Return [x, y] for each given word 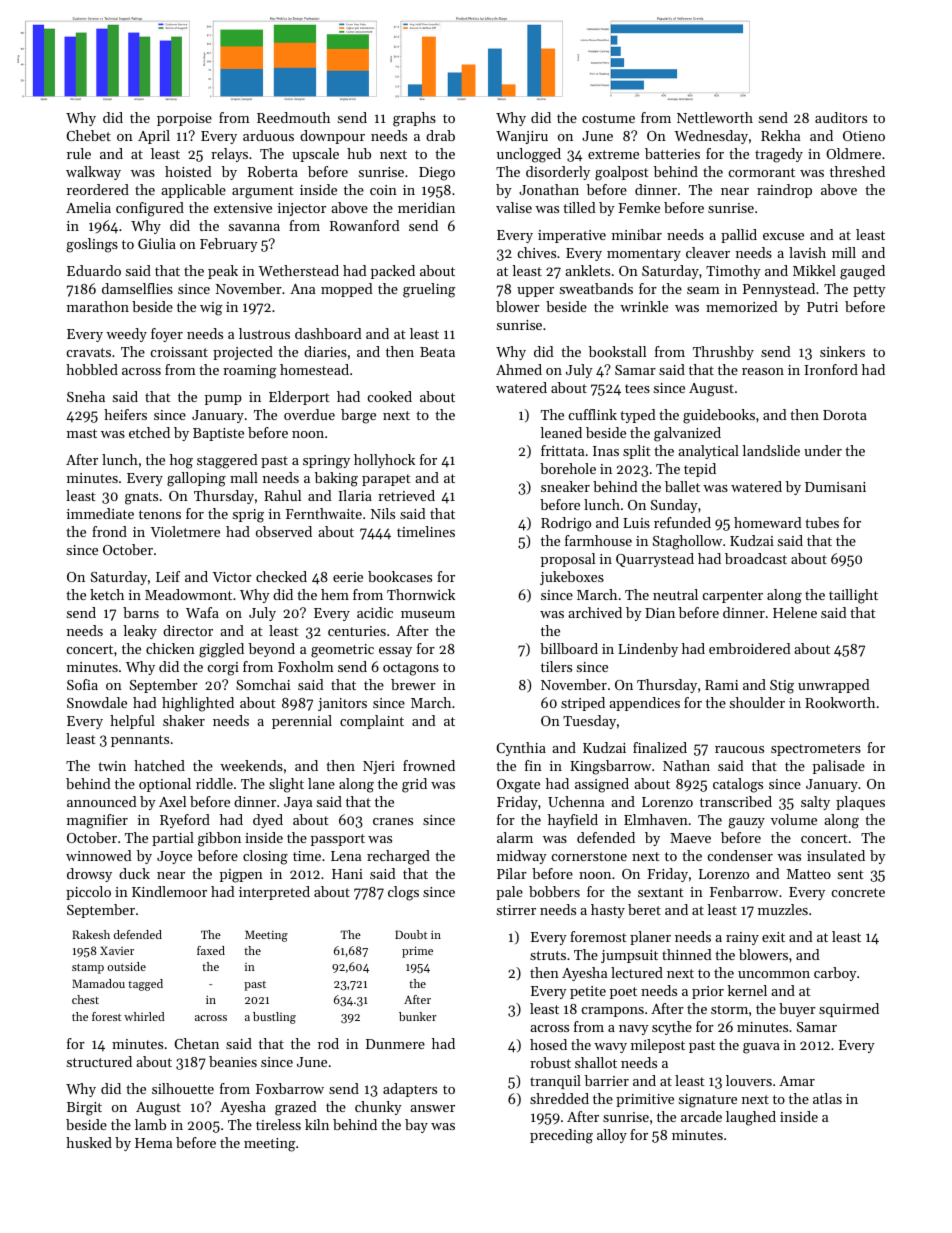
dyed [268, 821]
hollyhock [384, 461]
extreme [613, 154]
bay [416, 1126]
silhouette [183, 1088]
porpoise [184, 119]
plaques [860, 803]
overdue [309, 414]
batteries [672, 153]
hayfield [573, 821]
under [823, 450]
